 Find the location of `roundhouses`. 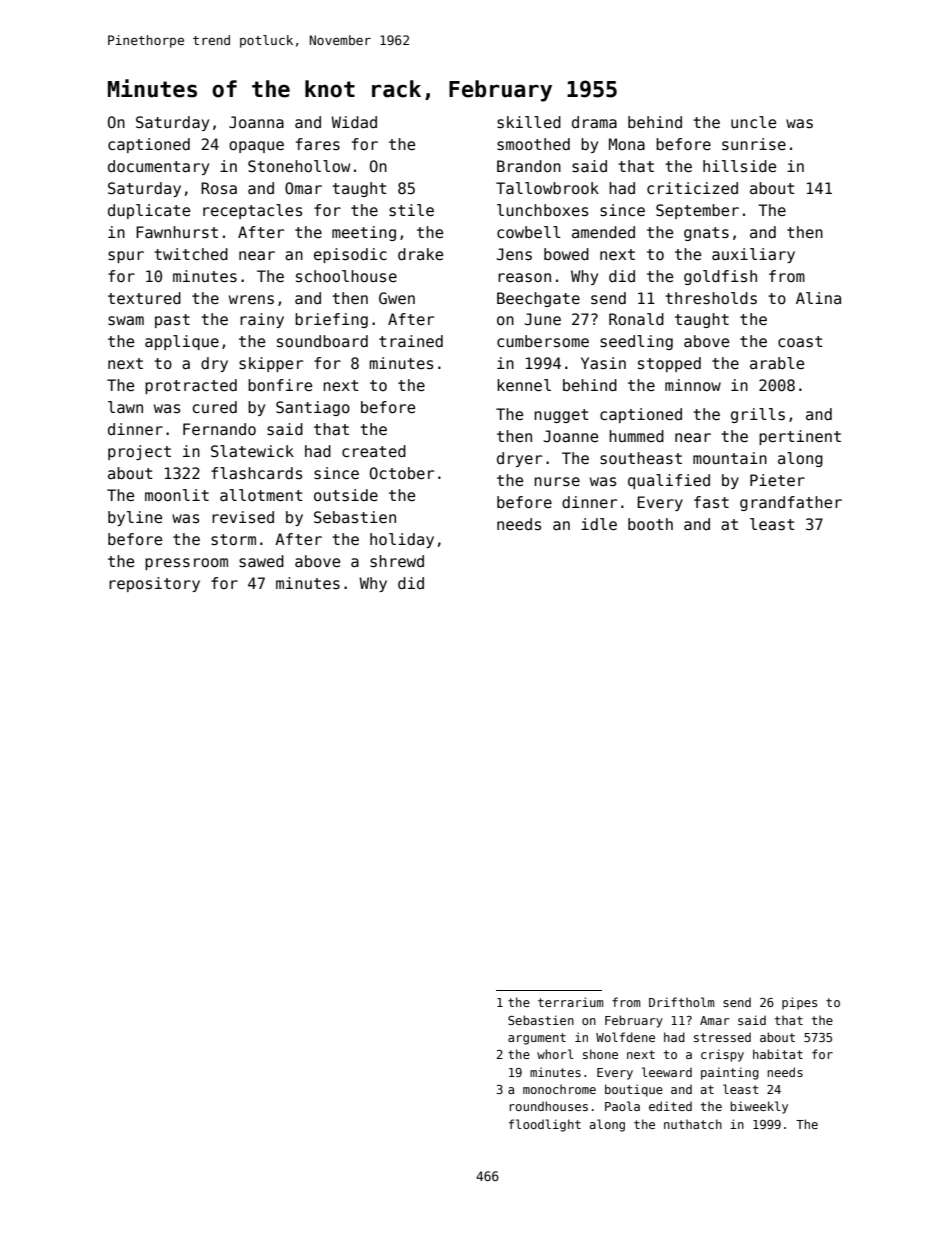

roundhouses is located at coordinates (548, 1106).
